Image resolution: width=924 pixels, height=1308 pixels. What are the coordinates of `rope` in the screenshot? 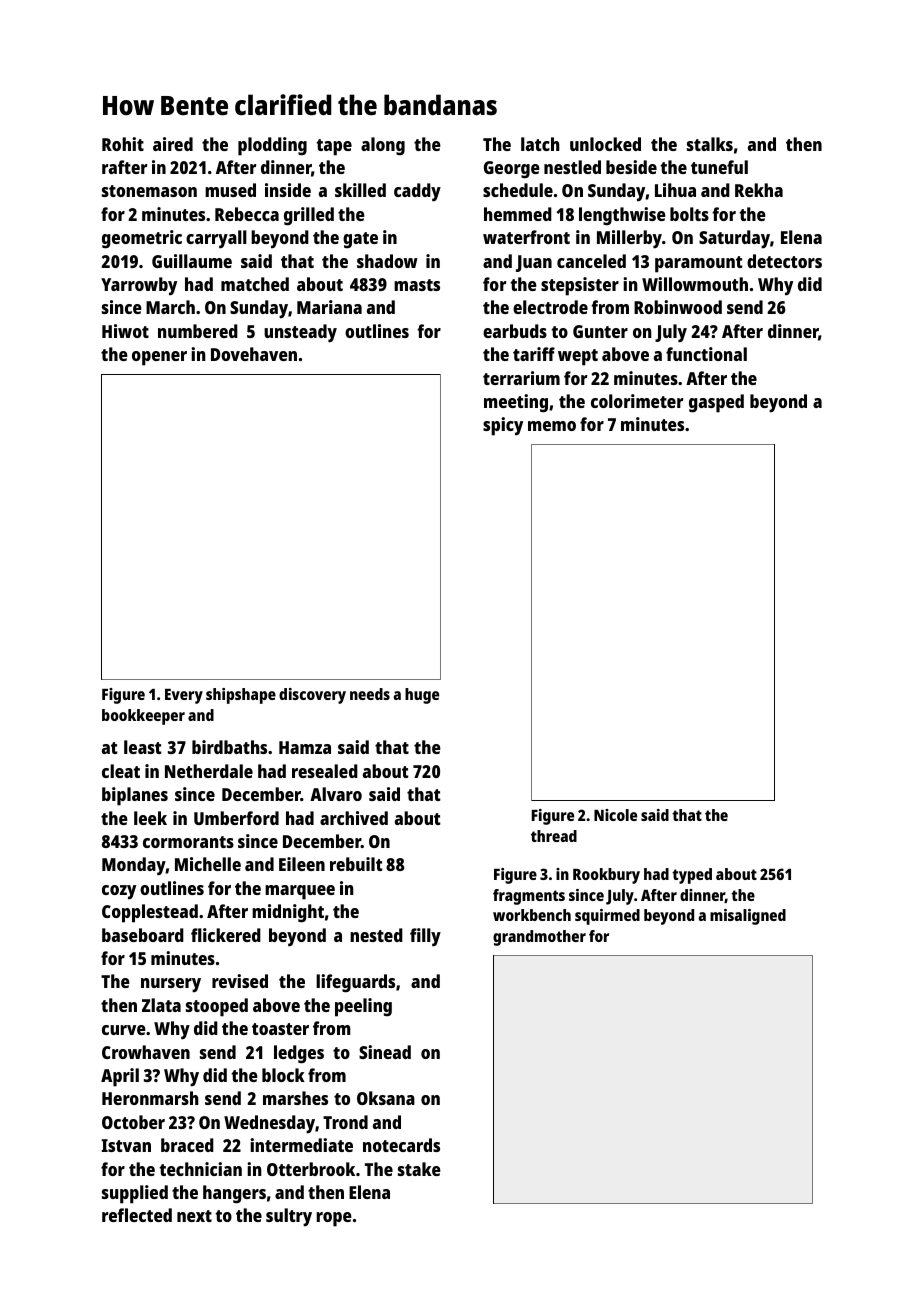 It's located at (334, 1219).
